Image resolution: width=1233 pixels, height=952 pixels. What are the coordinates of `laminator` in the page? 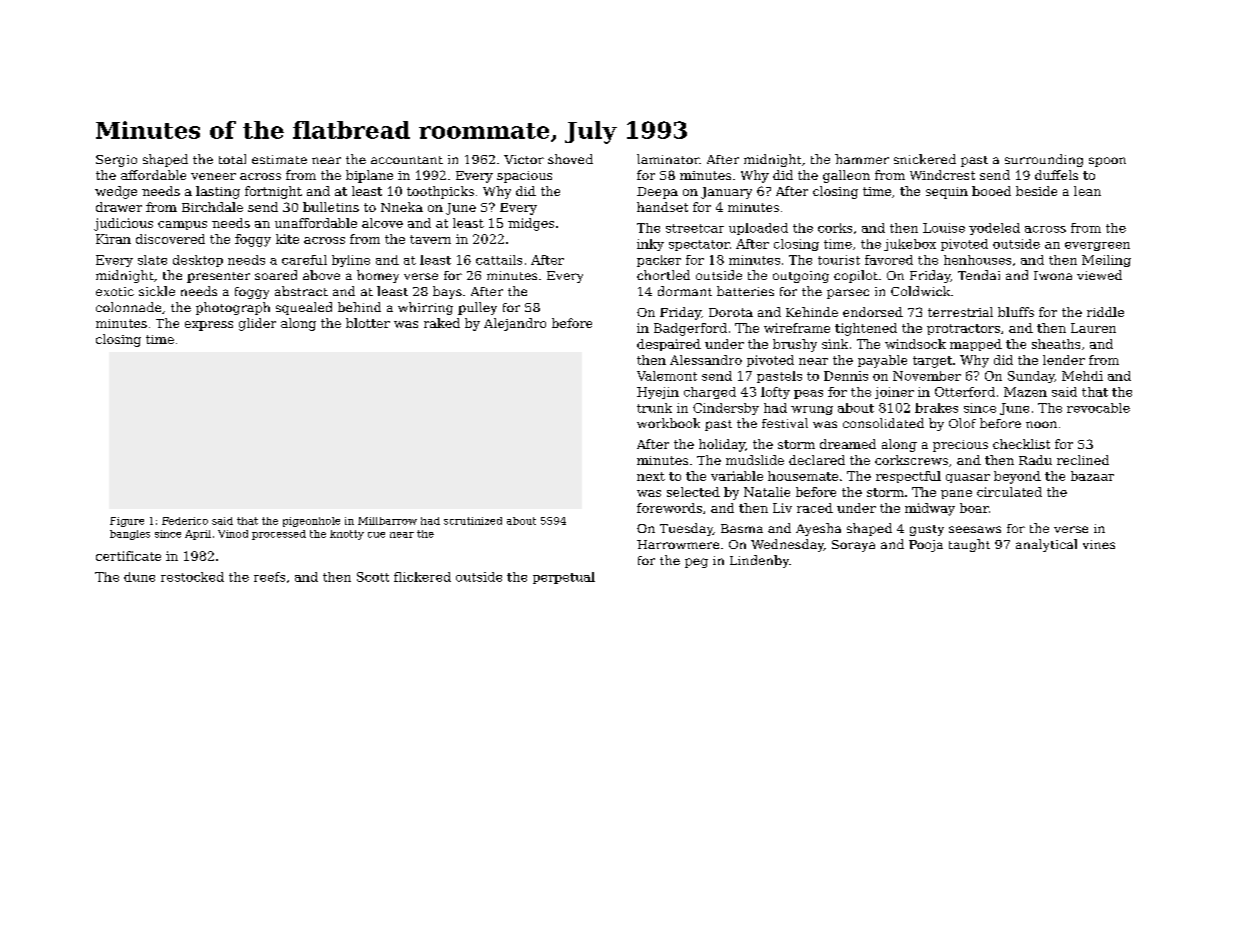 It's located at (668, 159).
